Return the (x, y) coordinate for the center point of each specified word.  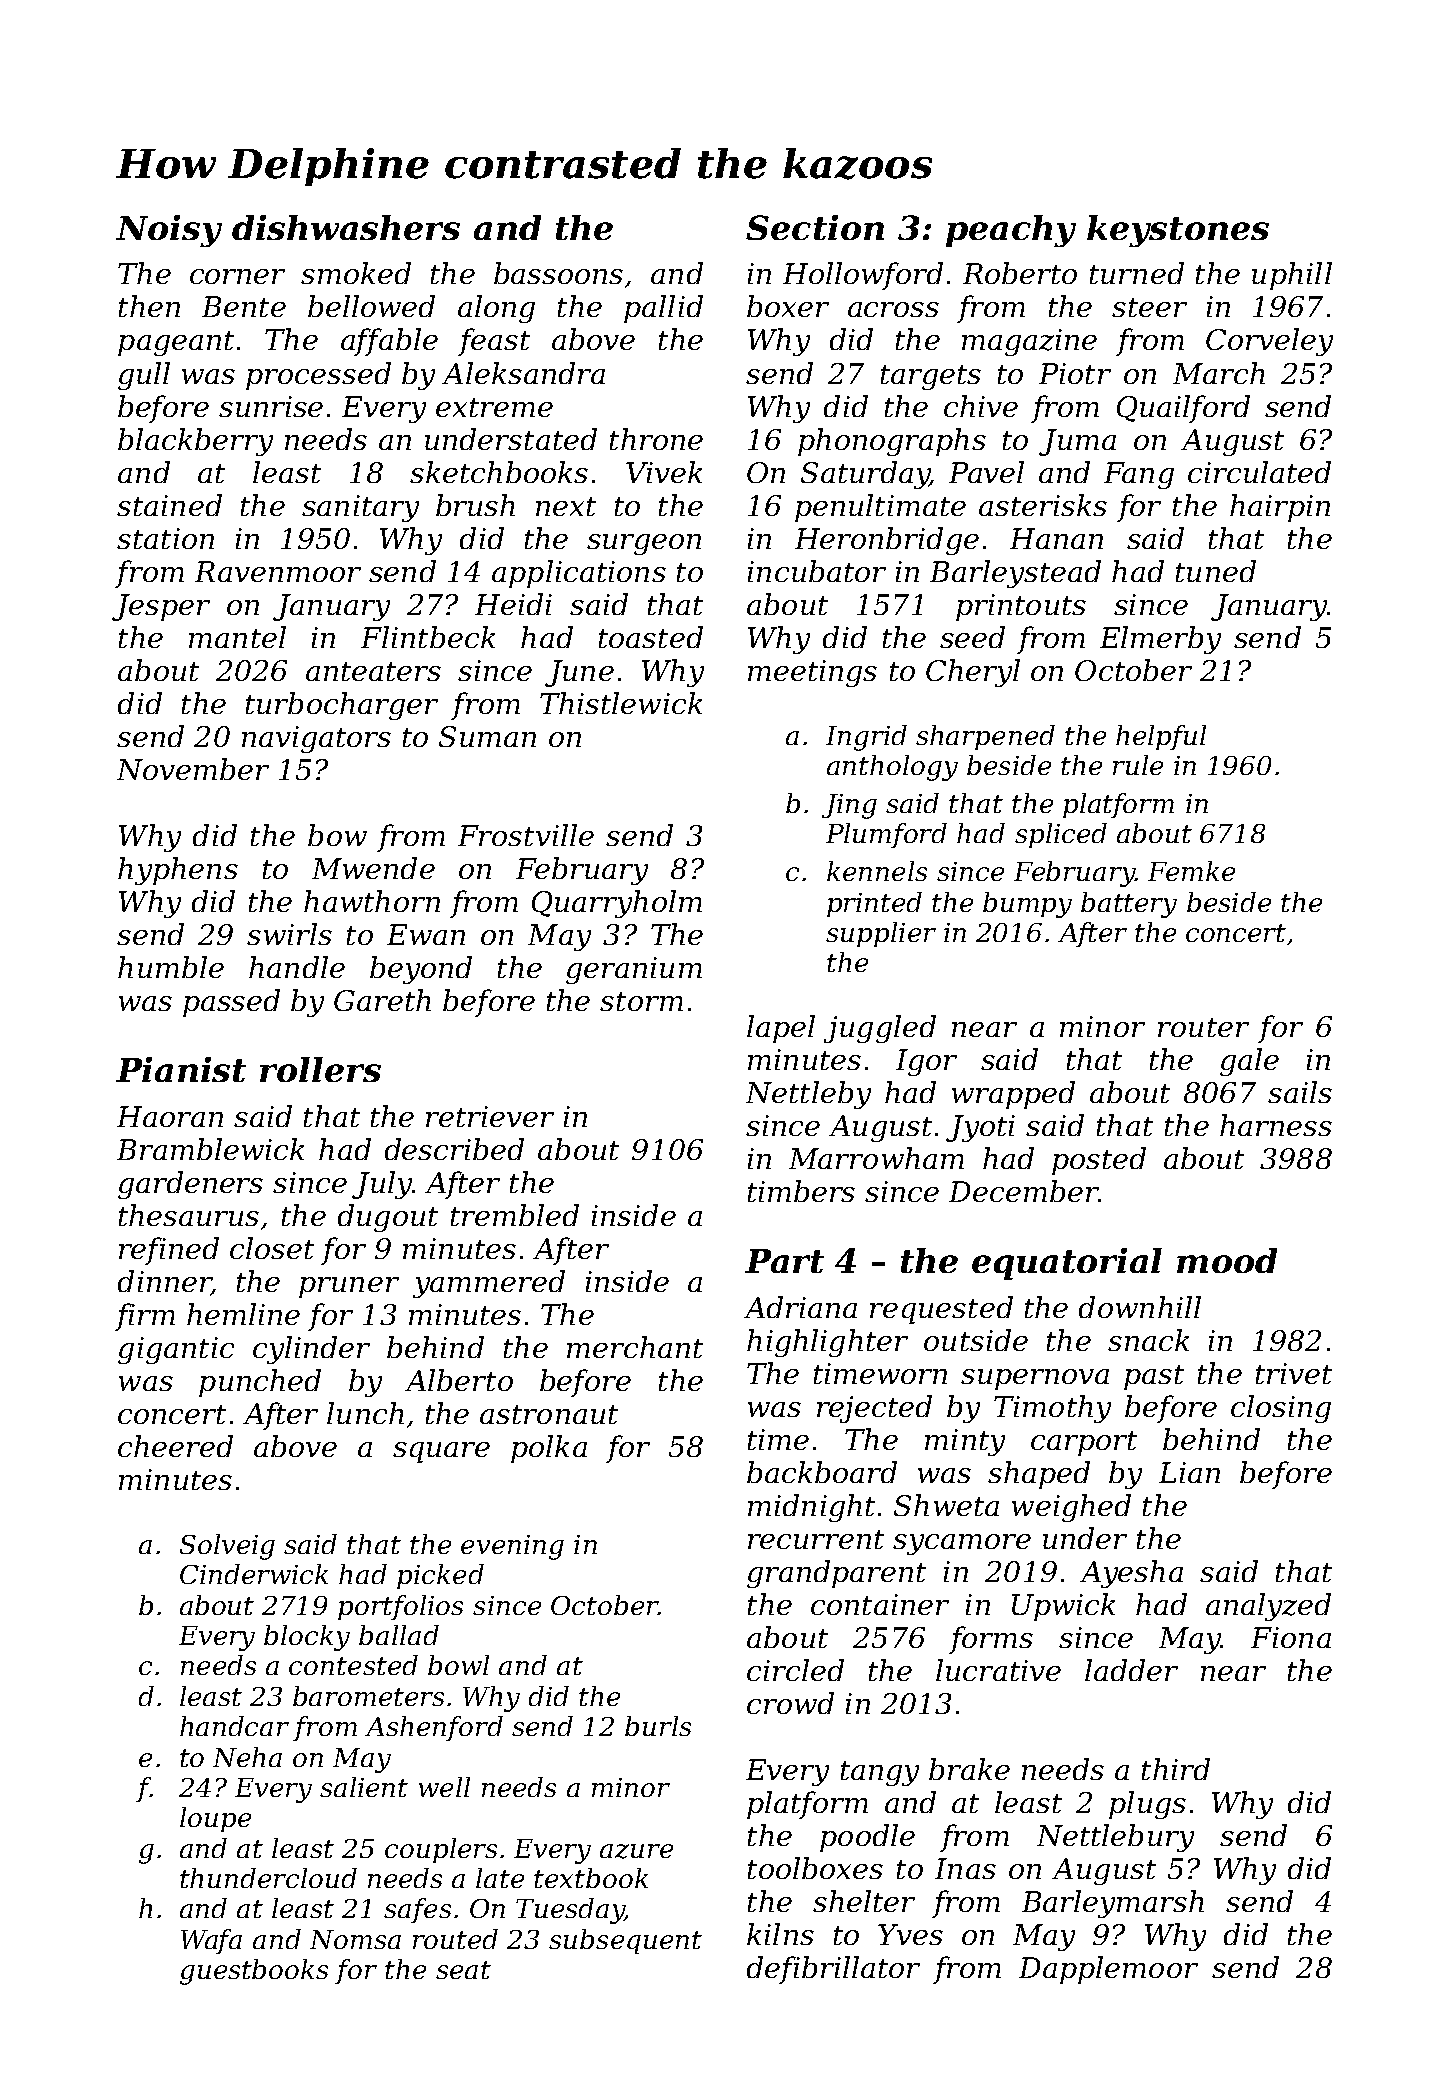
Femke (1191, 871)
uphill (1292, 276)
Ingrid (866, 738)
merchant (635, 1347)
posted (1099, 1161)
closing (1281, 1409)
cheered (175, 1446)
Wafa (211, 1941)
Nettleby (808, 1095)
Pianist (181, 1069)
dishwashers (346, 227)
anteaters (373, 671)
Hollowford (863, 276)
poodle (867, 1838)
